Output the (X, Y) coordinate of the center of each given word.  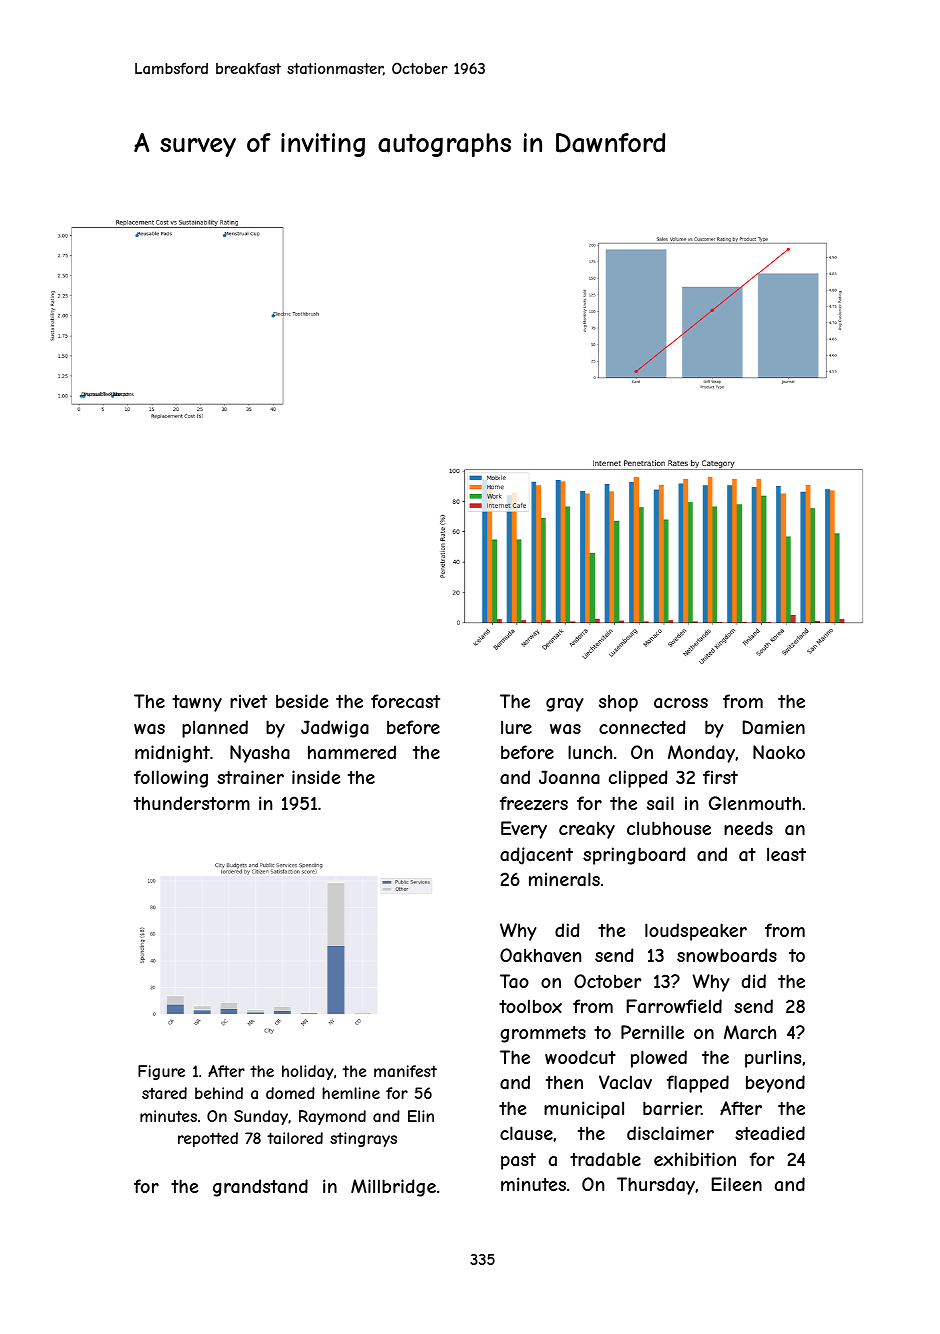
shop (618, 703)
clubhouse (669, 828)
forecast (405, 701)
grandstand (260, 1188)
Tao (514, 981)
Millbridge (393, 1188)
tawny (197, 703)
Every (524, 830)
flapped (698, 1084)
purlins (773, 1059)
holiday (308, 1072)
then (564, 1082)
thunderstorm (192, 803)
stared (164, 1093)
